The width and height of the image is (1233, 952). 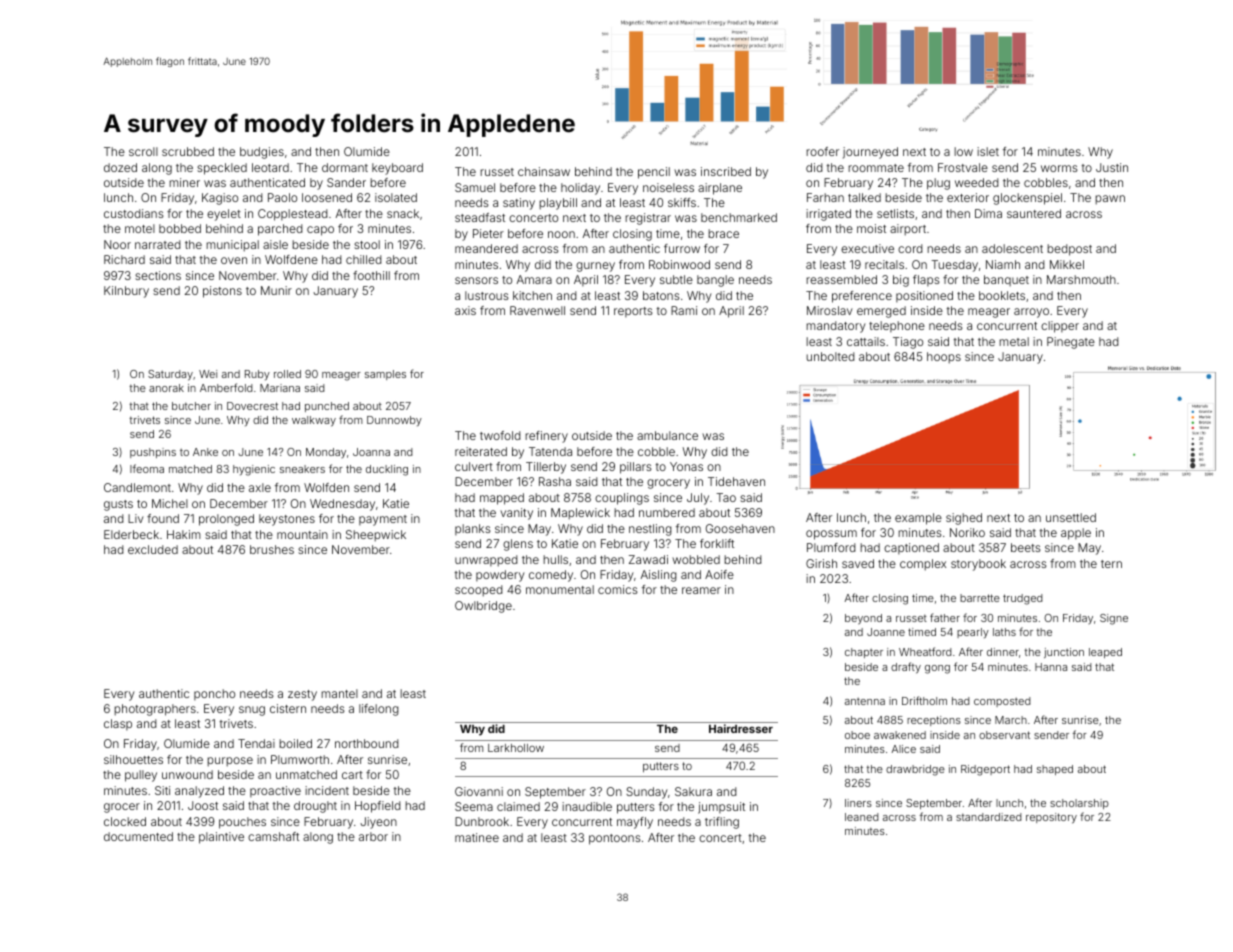 What do you see at coordinates (654, 173) in the image?
I see `pencil` at bounding box center [654, 173].
